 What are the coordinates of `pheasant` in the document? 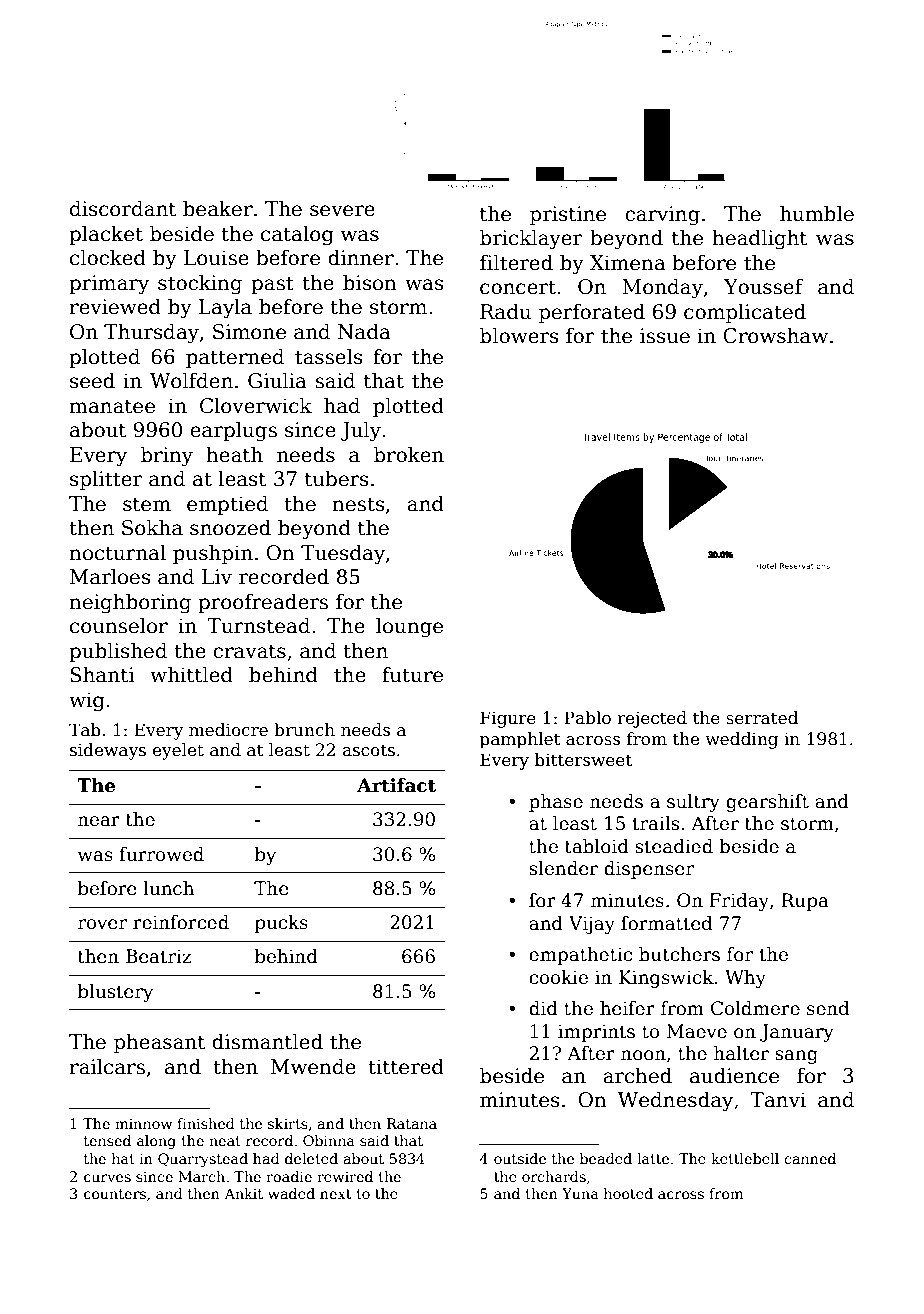 It's located at (159, 1043).
